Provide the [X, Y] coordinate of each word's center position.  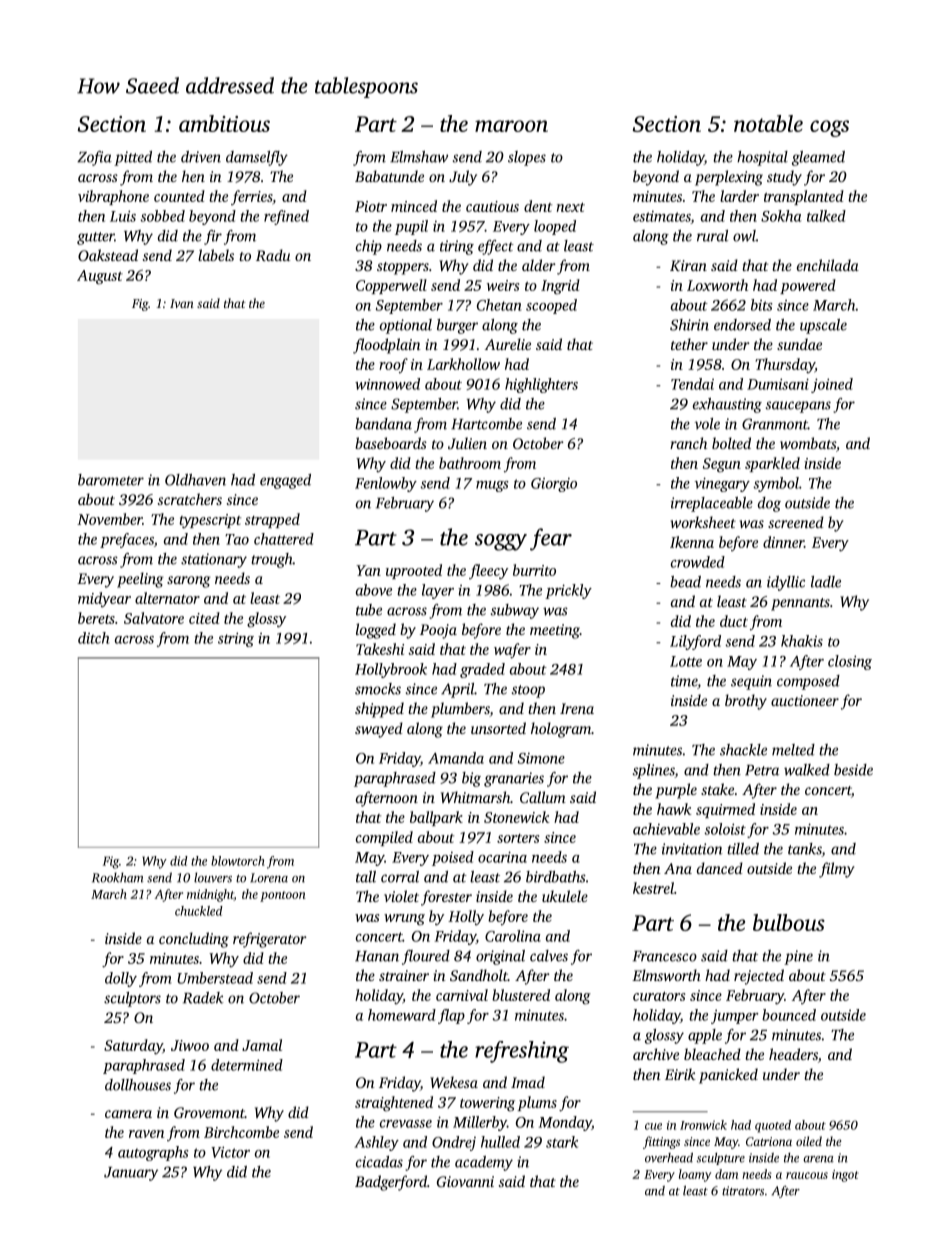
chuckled [199, 911]
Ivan [182, 303]
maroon [511, 126]
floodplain [387, 346]
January [131, 1174]
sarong [188, 582]
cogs [829, 128]
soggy [501, 542]
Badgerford [391, 1183]
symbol [776, 484]
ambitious [224, 123]
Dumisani [778, 384]
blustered [521, 995]
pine [798, 957]
